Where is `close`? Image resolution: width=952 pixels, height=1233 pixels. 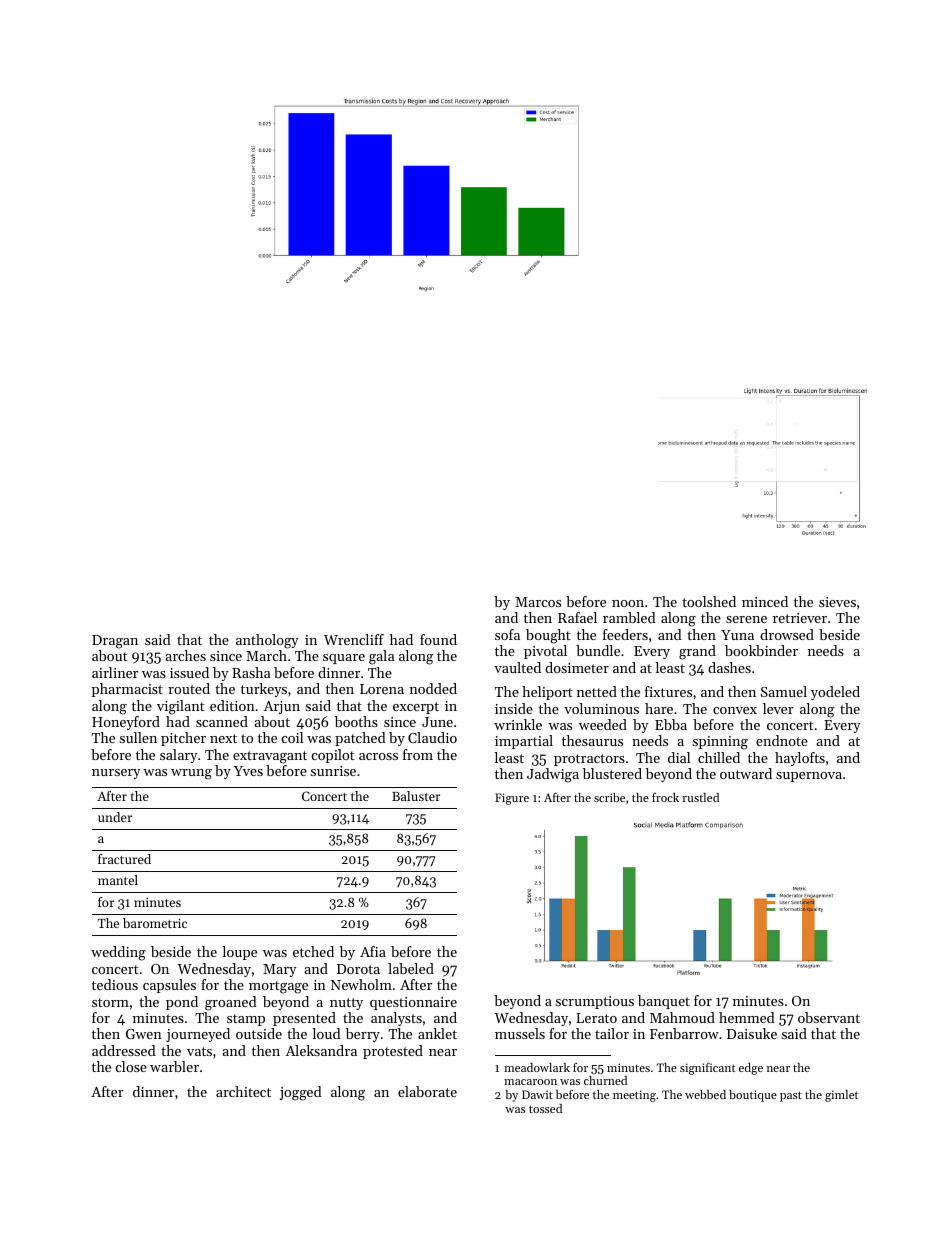
close is located at coordinates (131, 1066).
